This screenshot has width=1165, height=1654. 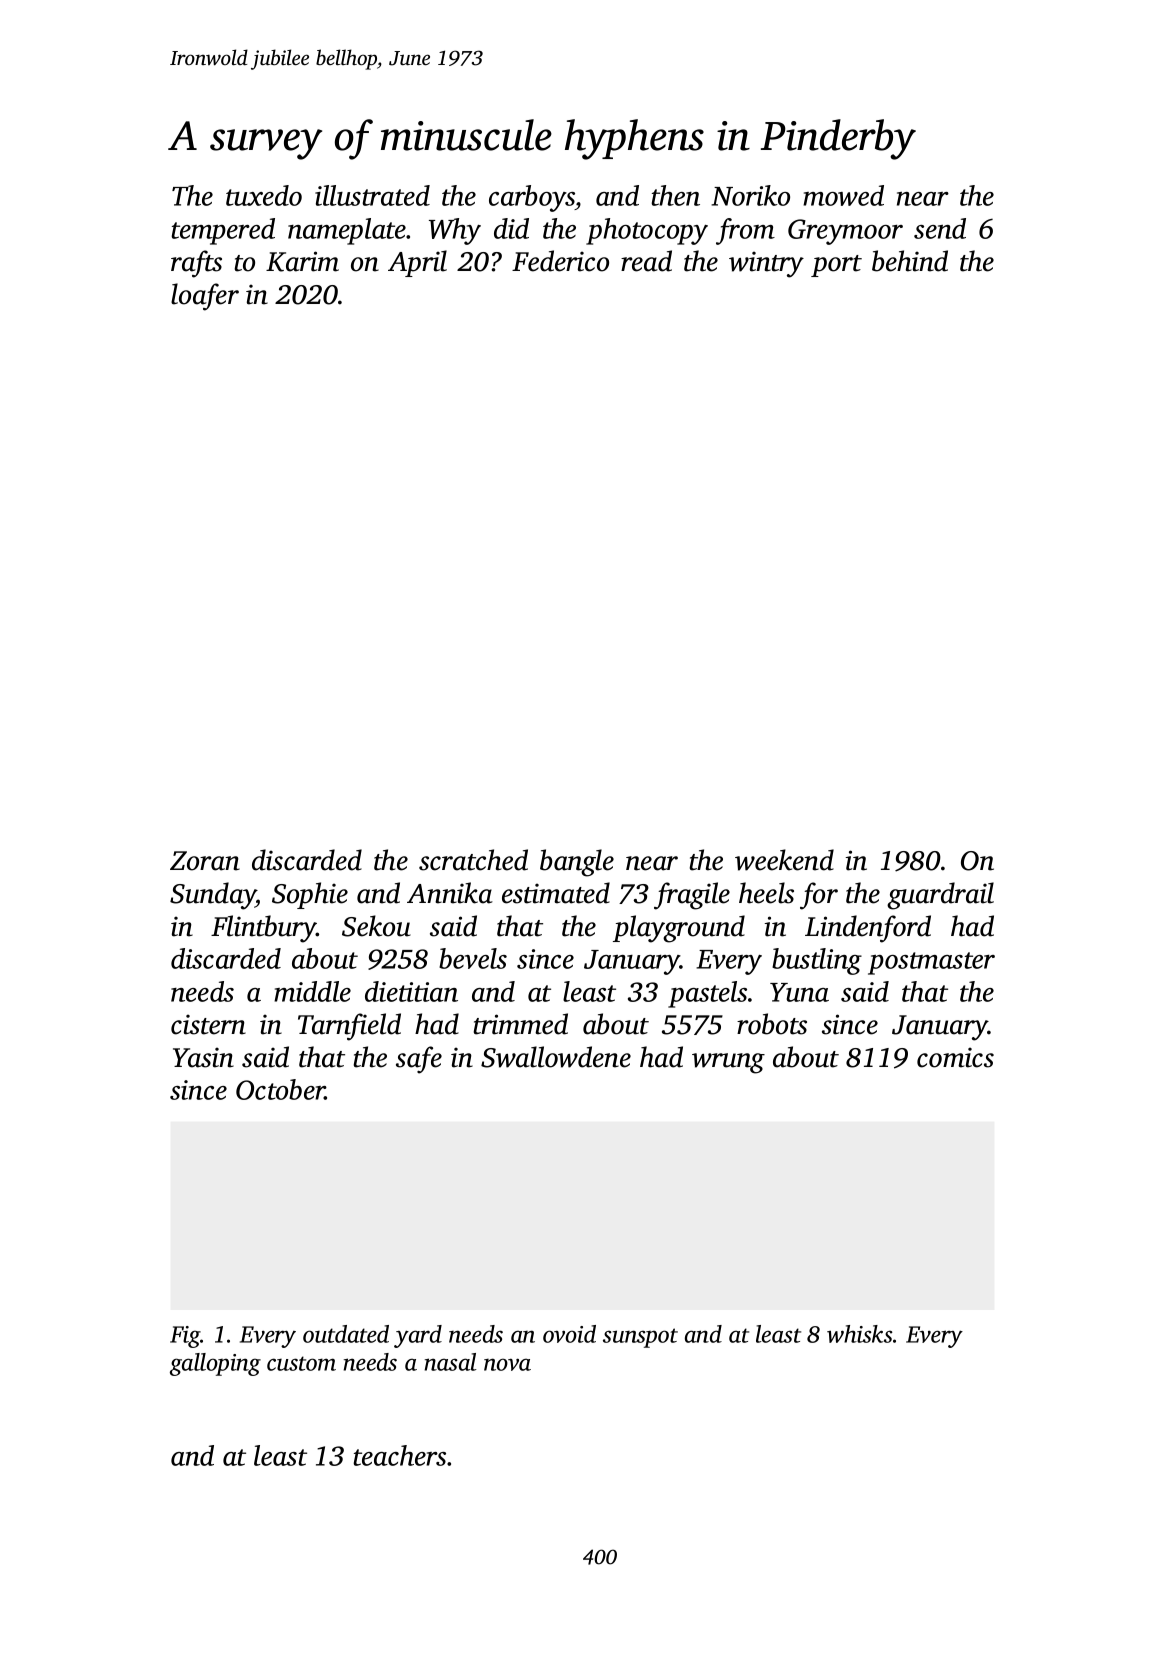 What do you see at coordinates (640, 1338) in the screenshot?
I see `sunspot` at bounding box center [640, 1338].
